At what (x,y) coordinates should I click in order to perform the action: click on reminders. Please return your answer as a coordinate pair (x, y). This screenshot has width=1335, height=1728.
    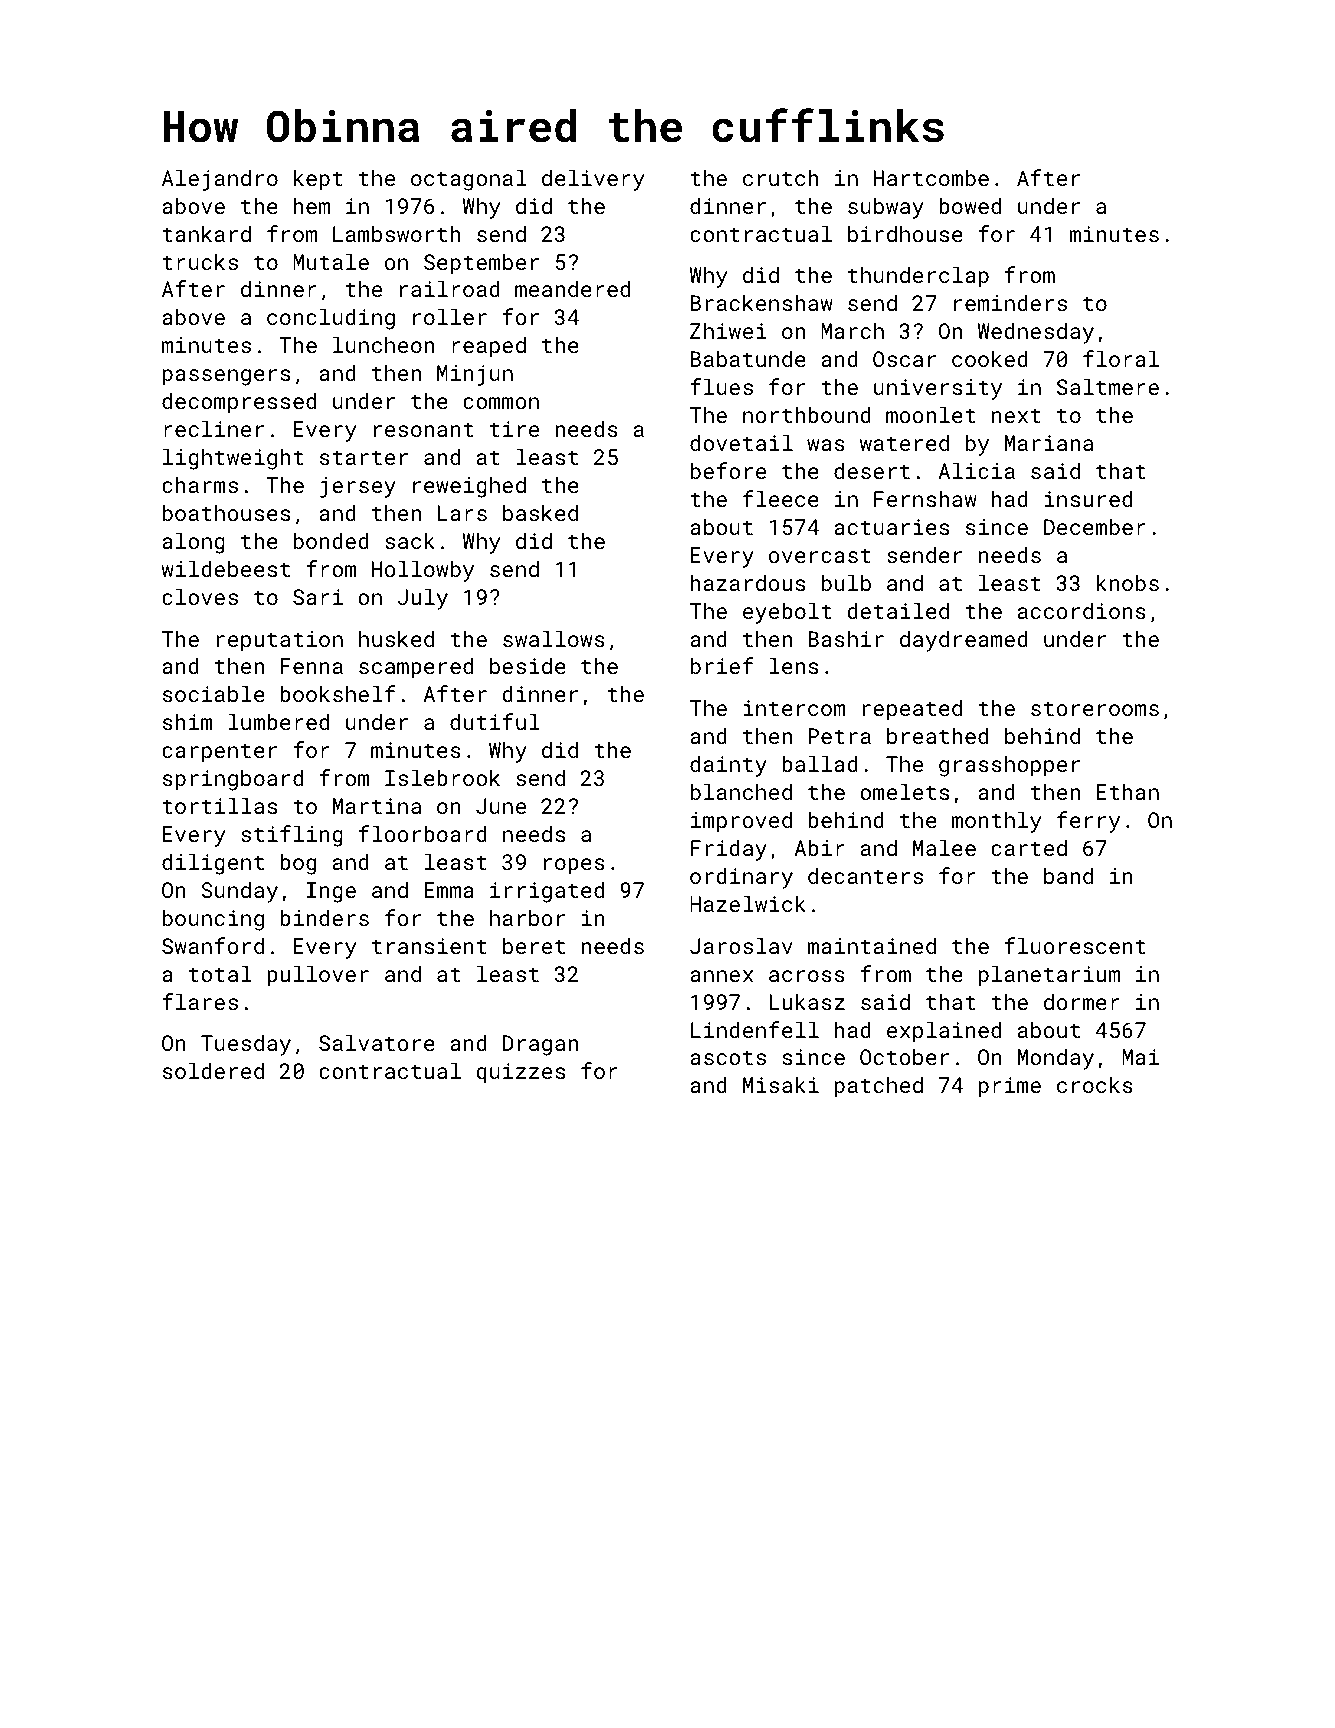
    Looking at the image, I should click on (1010, 302).
